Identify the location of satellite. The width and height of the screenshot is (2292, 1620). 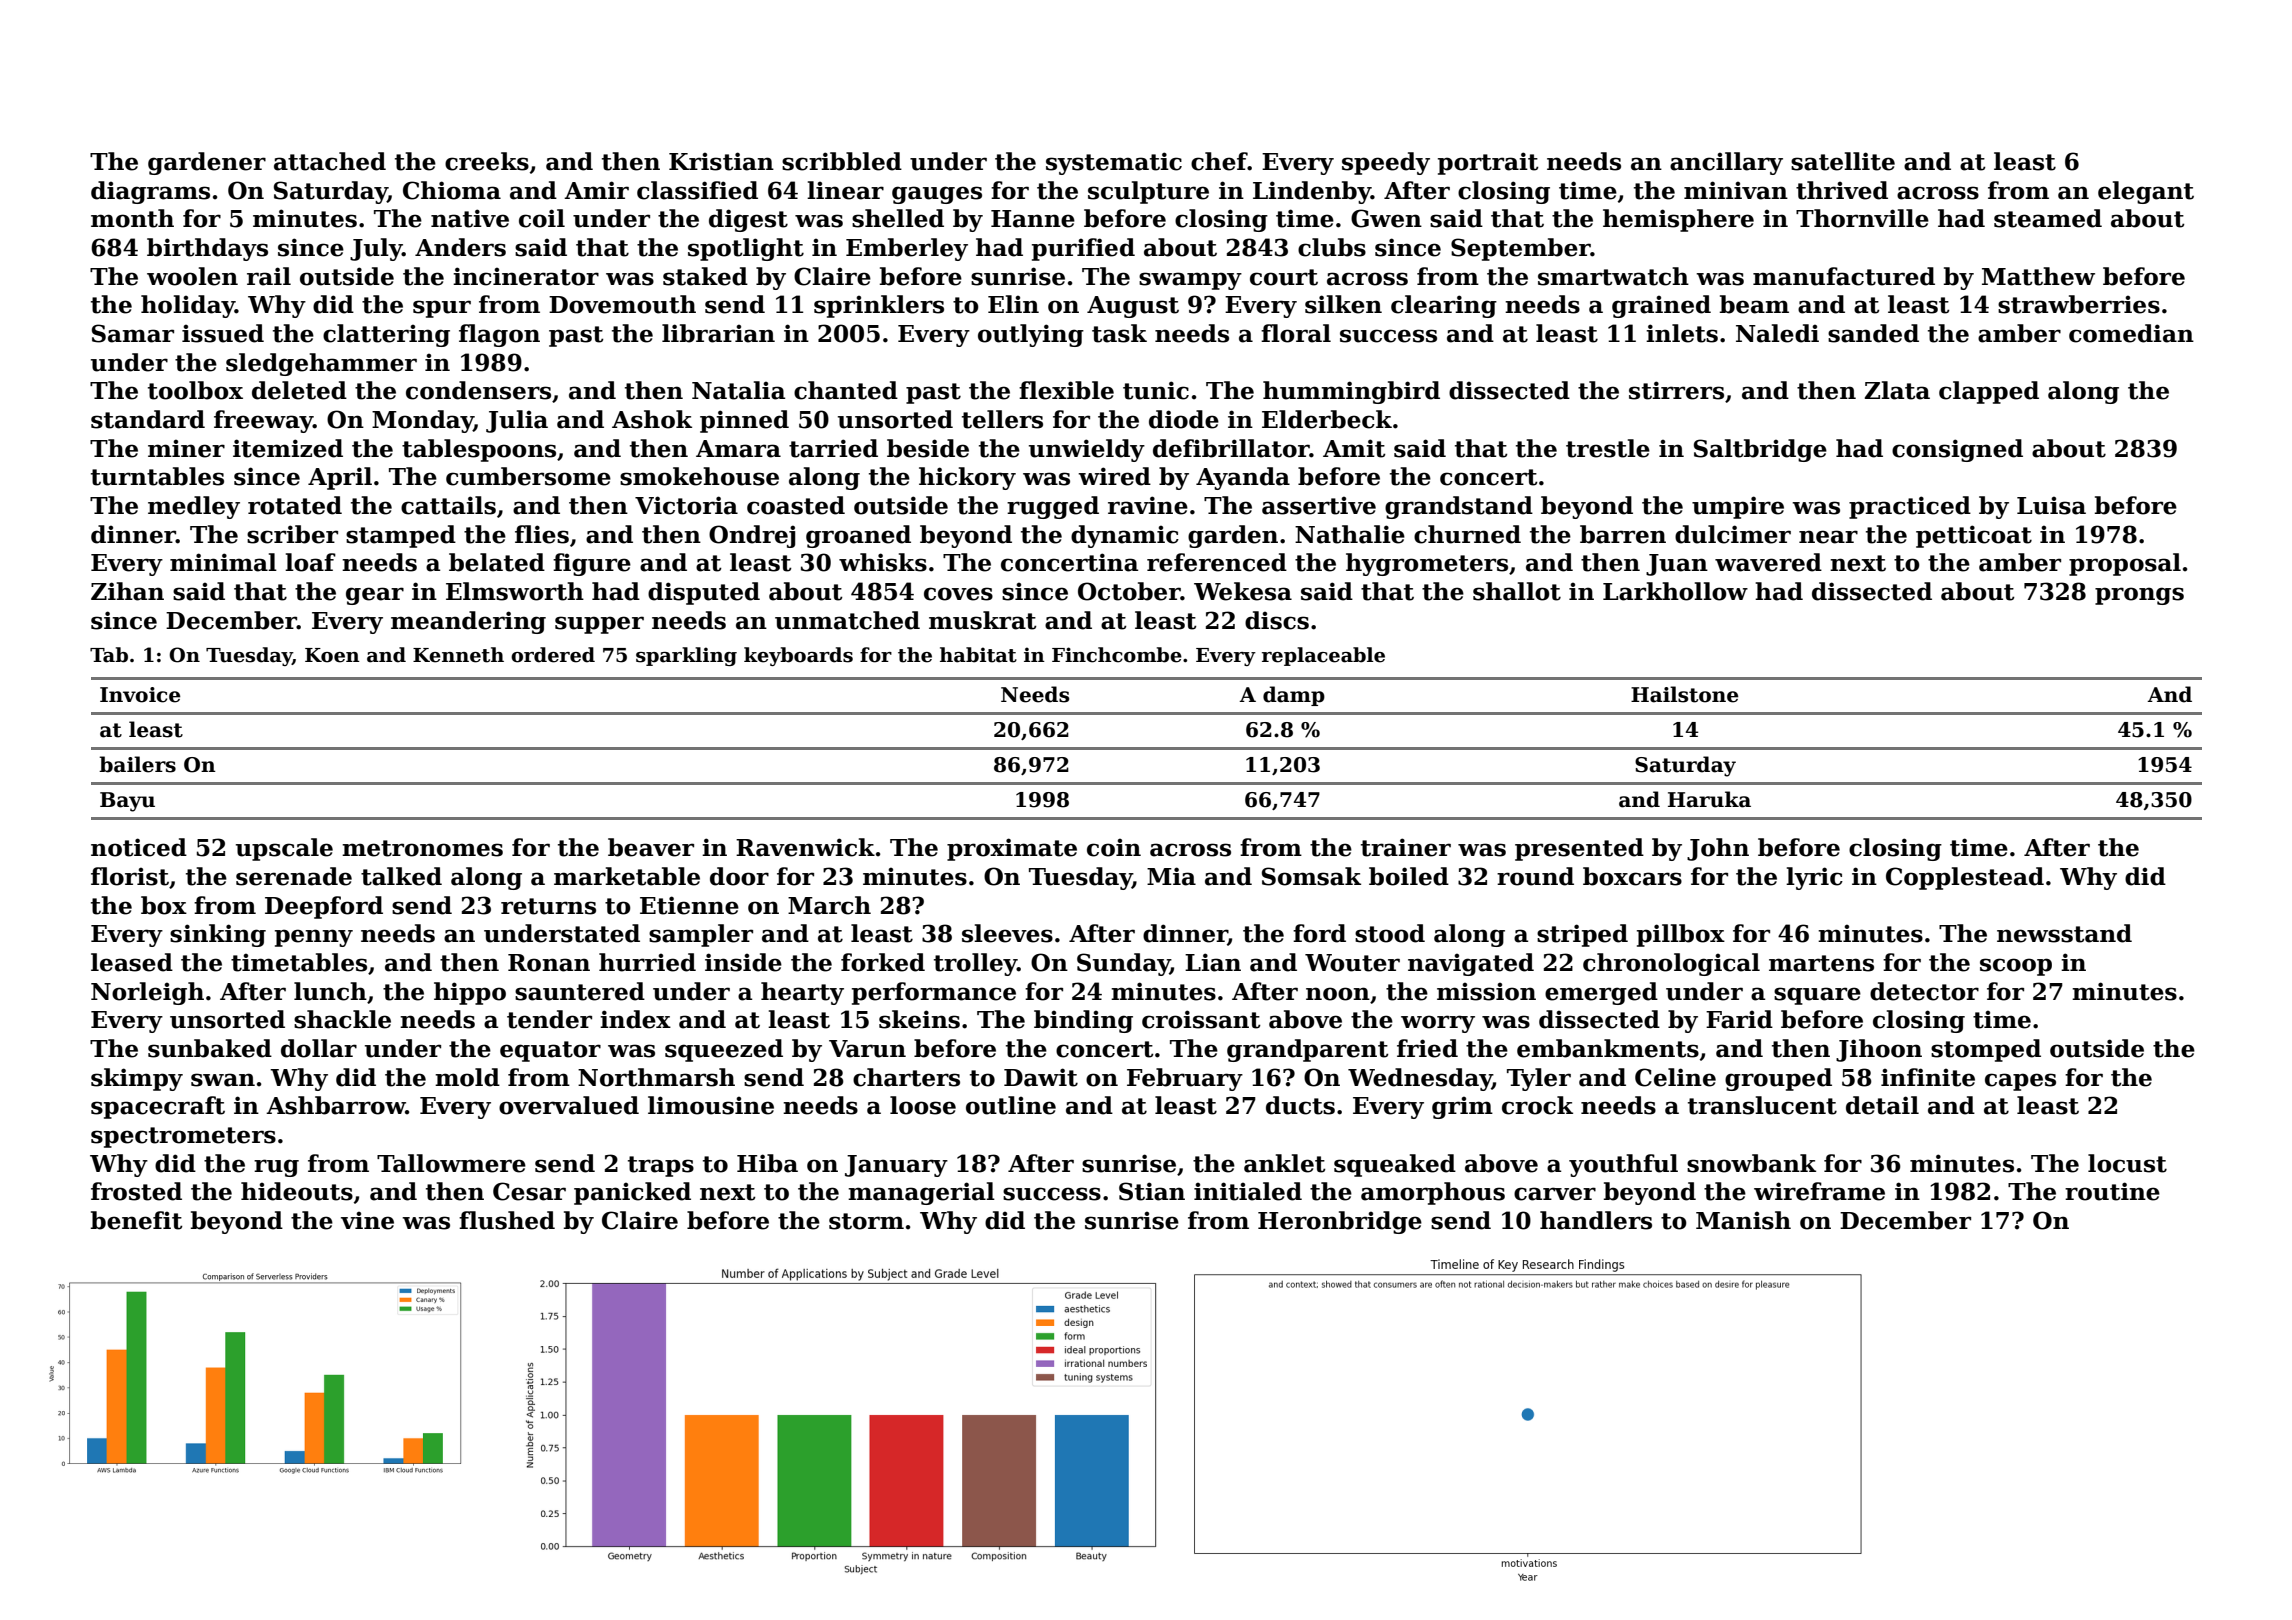
(1843, 161).
